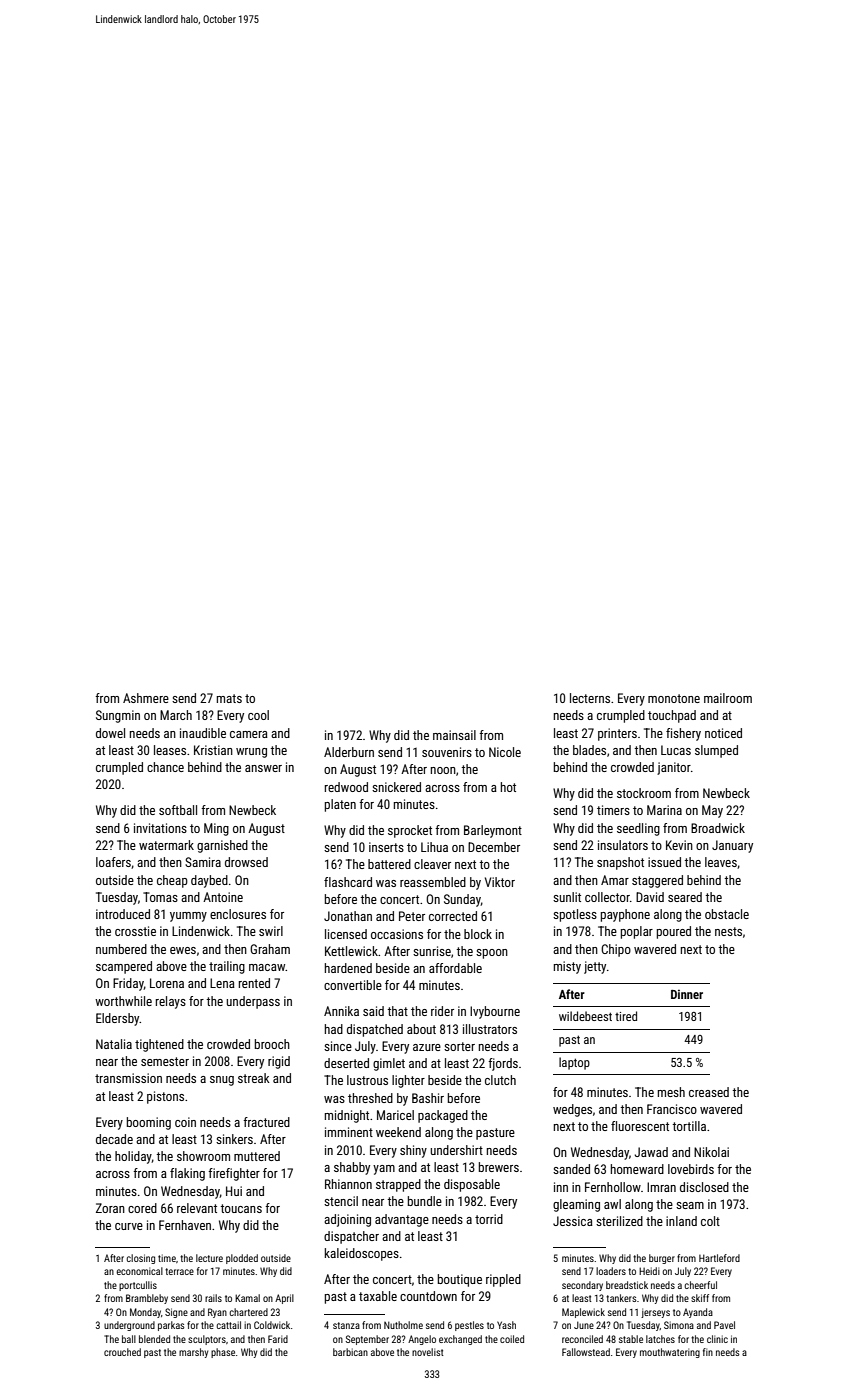 This document has height=1400, width=849. I want to click on mainsail, so click(454, 735).
